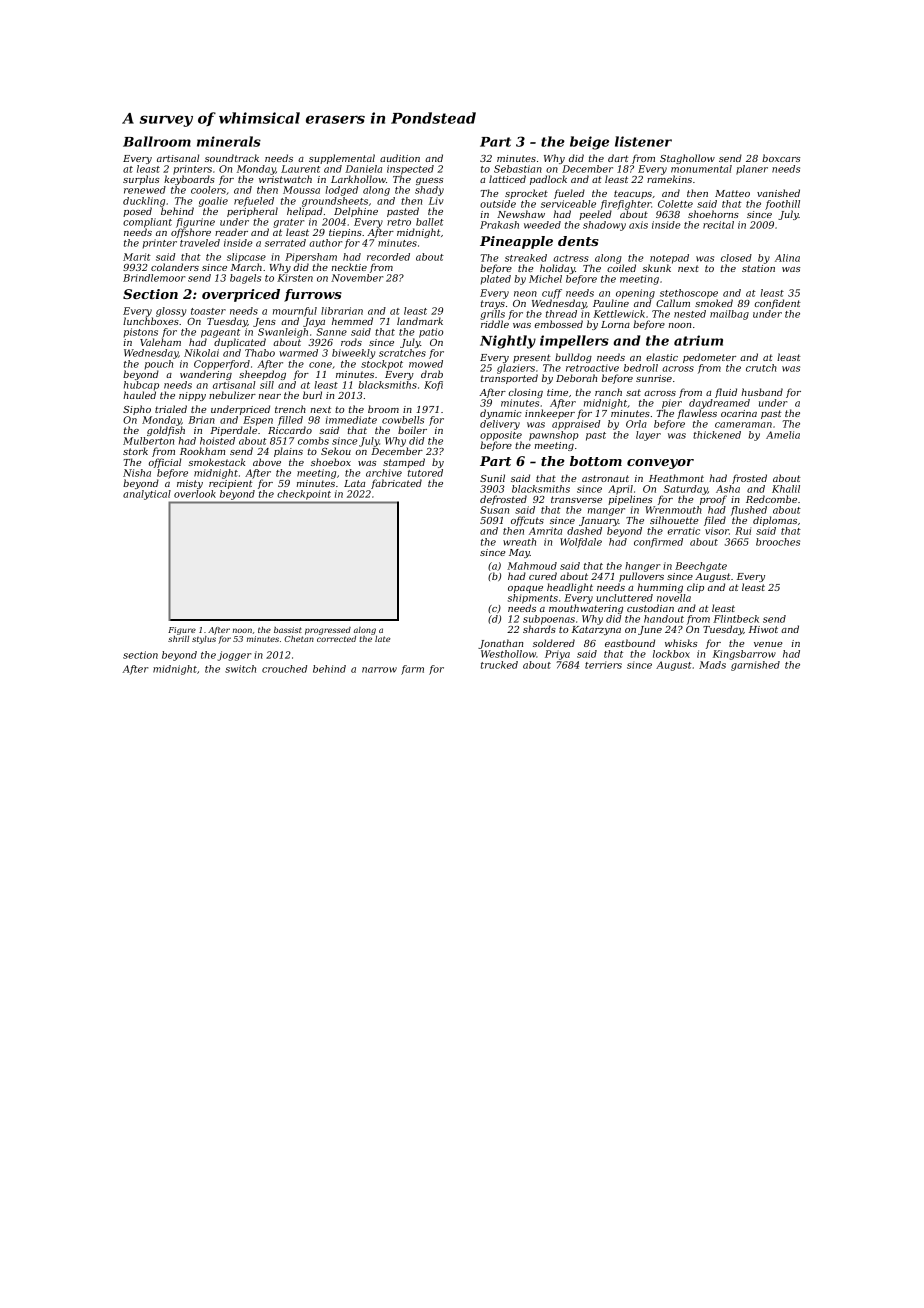  Describe the element at coordinates (314, 322) in the document. I see `Jaya` at that location.
